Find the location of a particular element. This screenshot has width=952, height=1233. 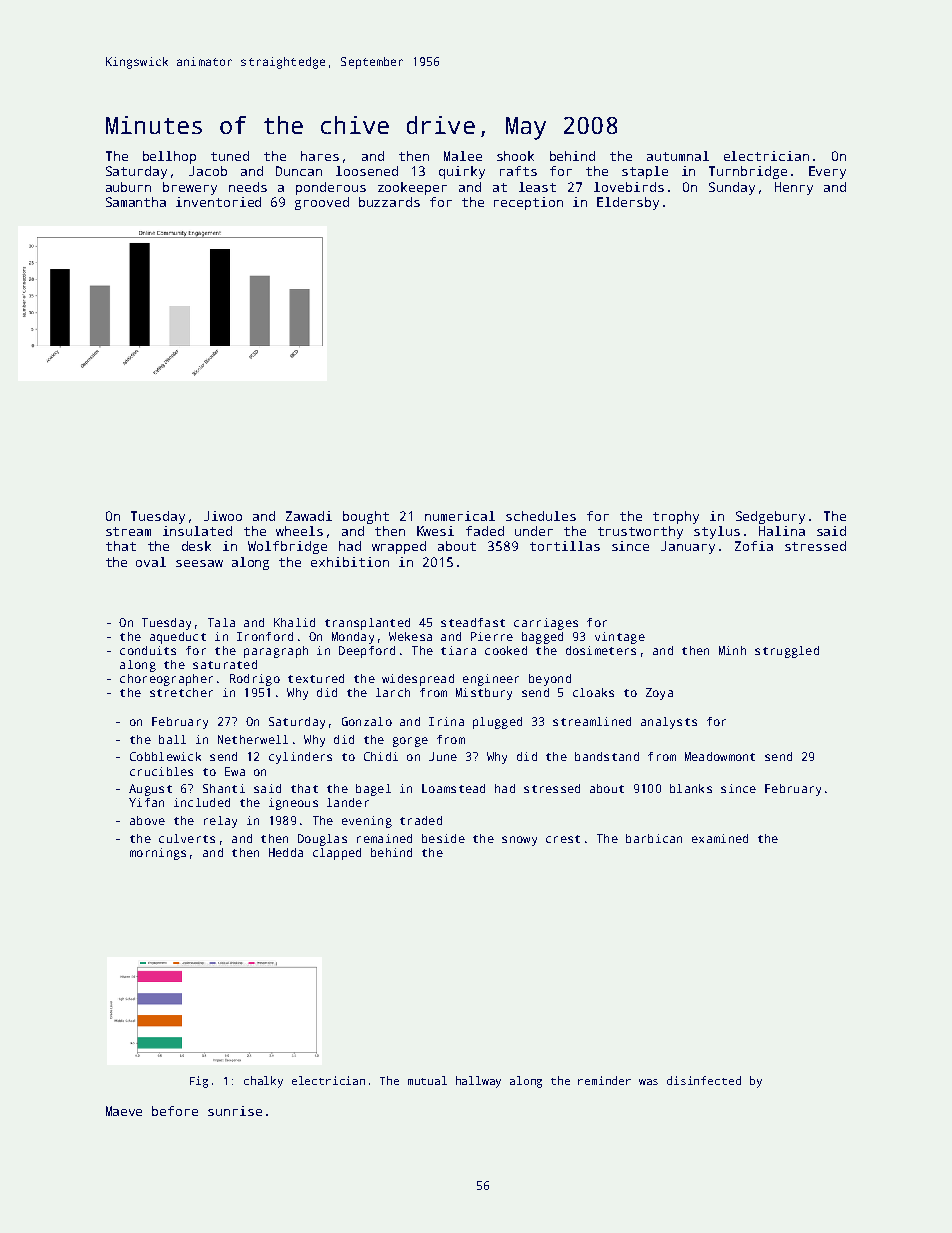

Every is located at coordinates (827, 172).
